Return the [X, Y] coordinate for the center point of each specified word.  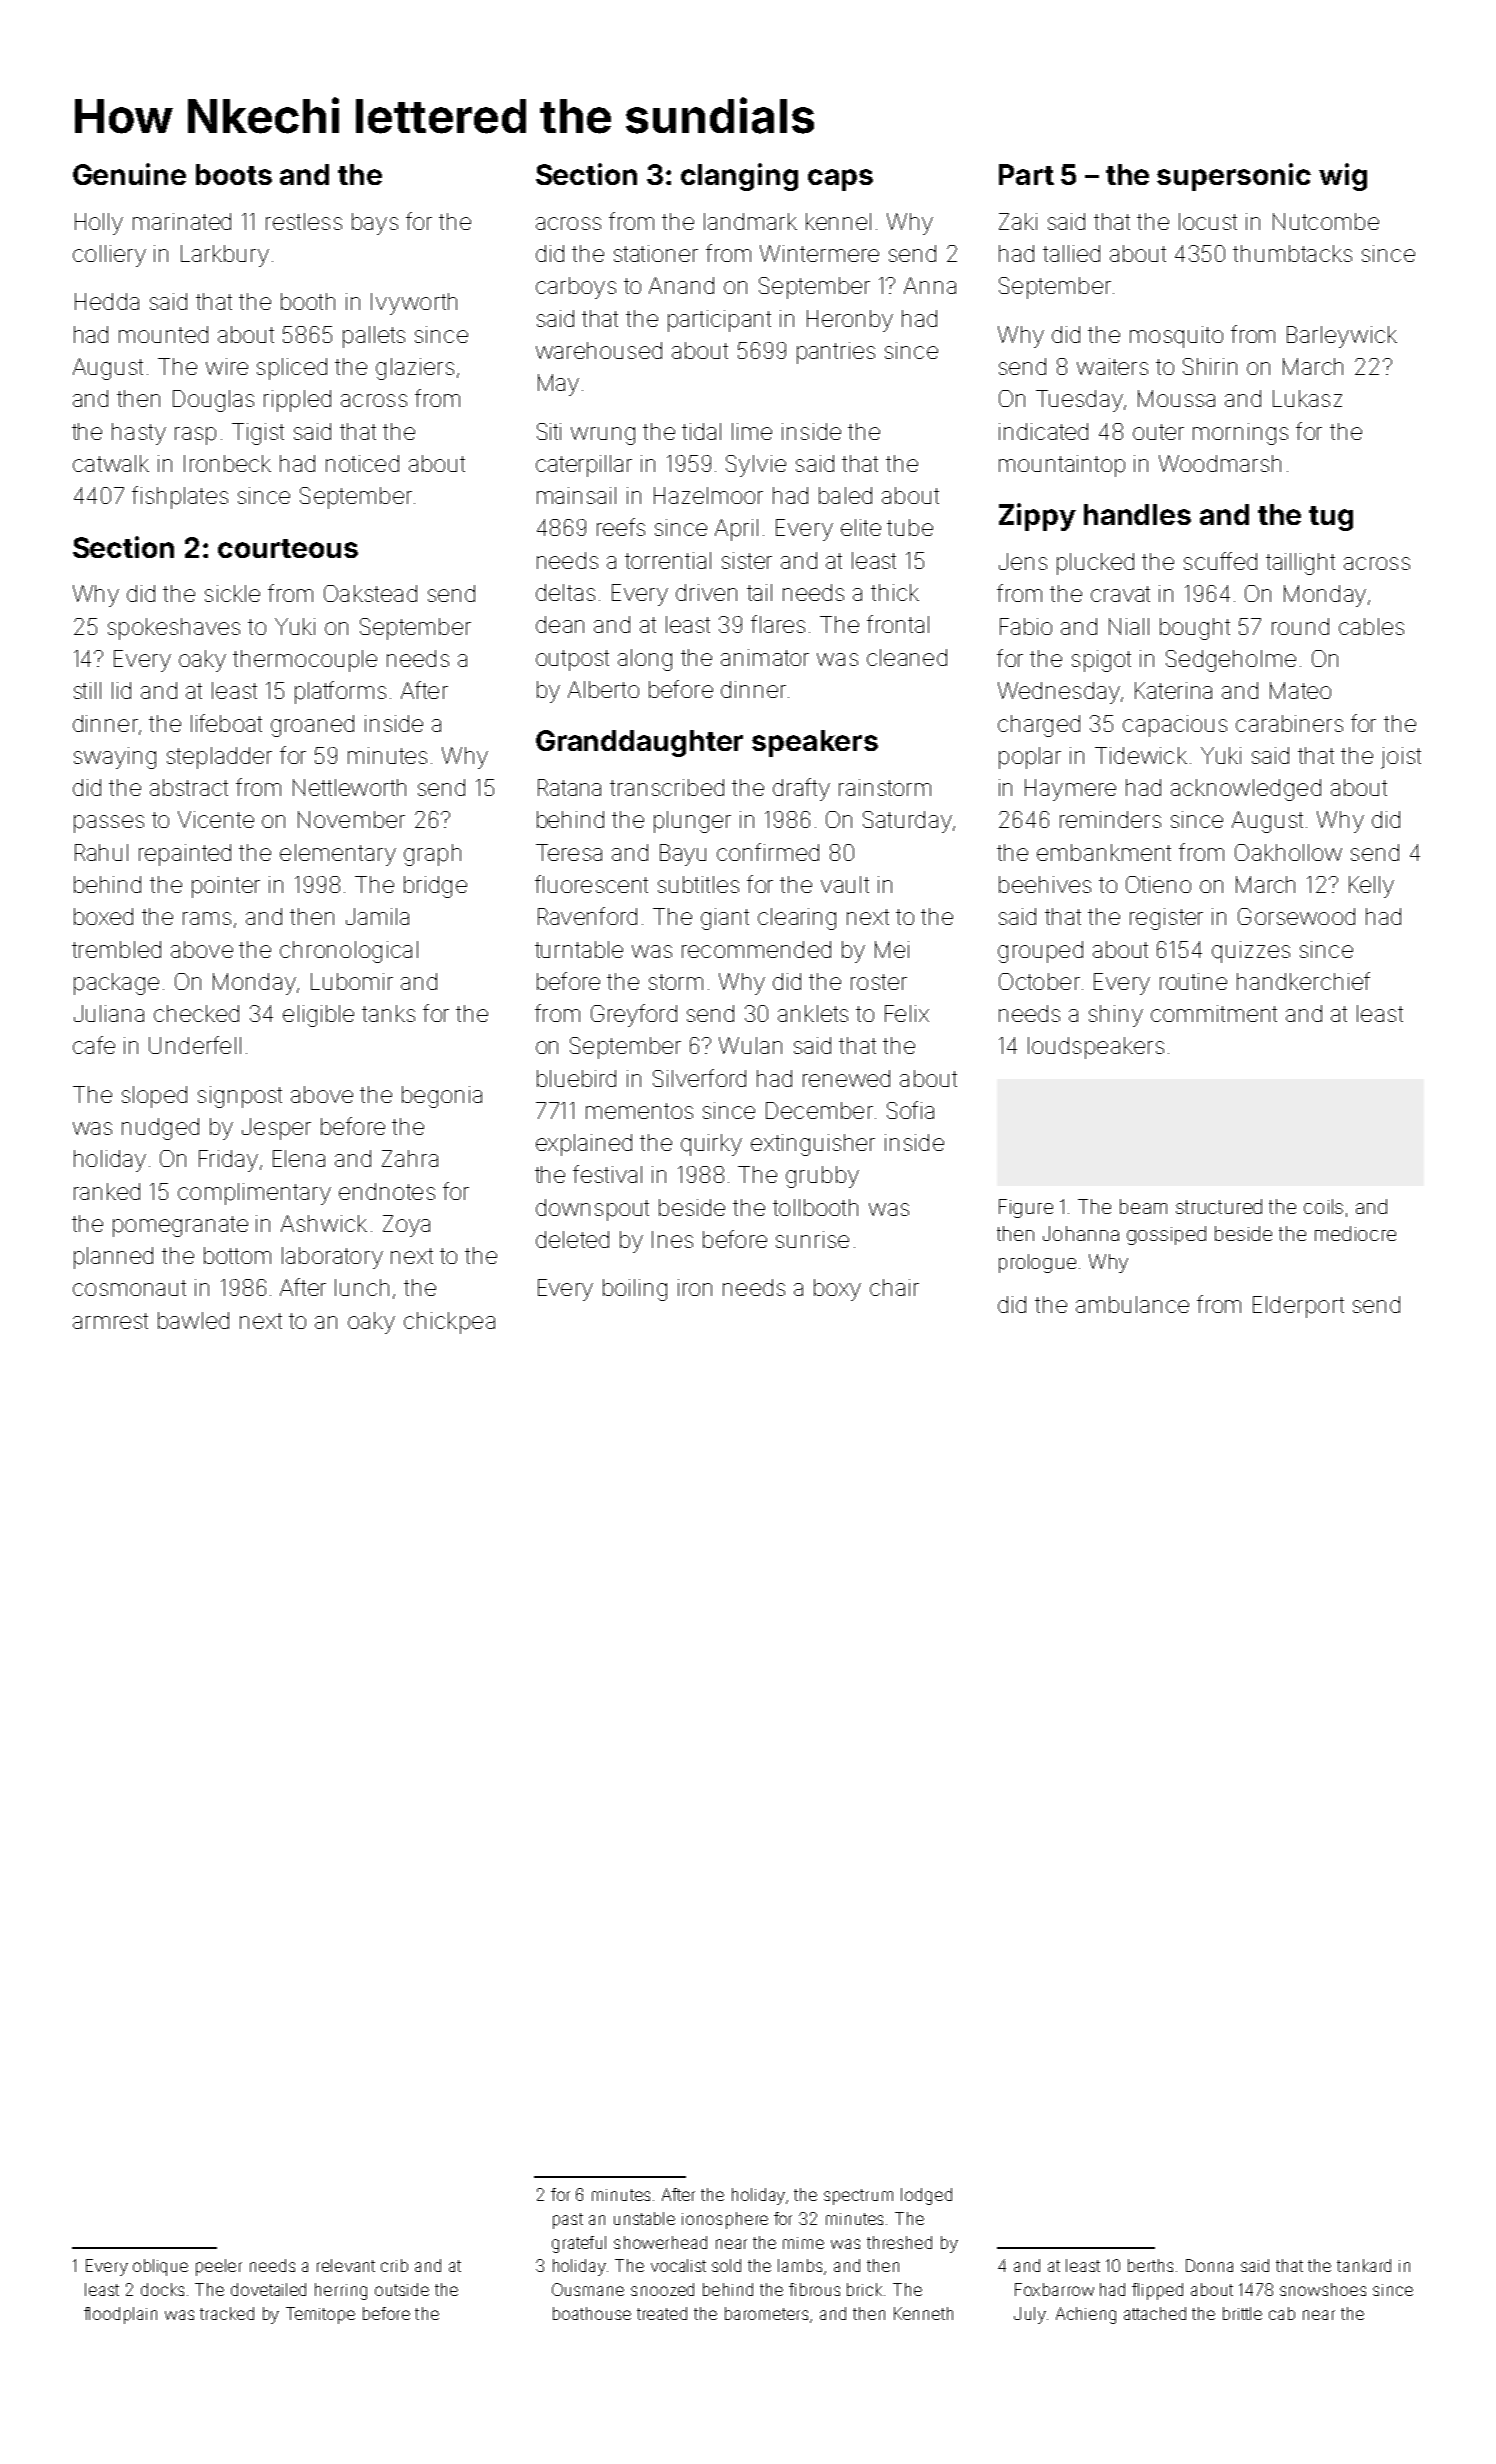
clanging [739, 177]
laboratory [332, 1258]
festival [607, 1174]
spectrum [858, 2197]
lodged [926, 2196]
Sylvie [756, 466]
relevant [346, 2265]
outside [402, 2289]
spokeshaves [174, 629]
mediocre [1355, 1233]
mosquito [1176, 337]
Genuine [129, 174]
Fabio [1026, 626]
